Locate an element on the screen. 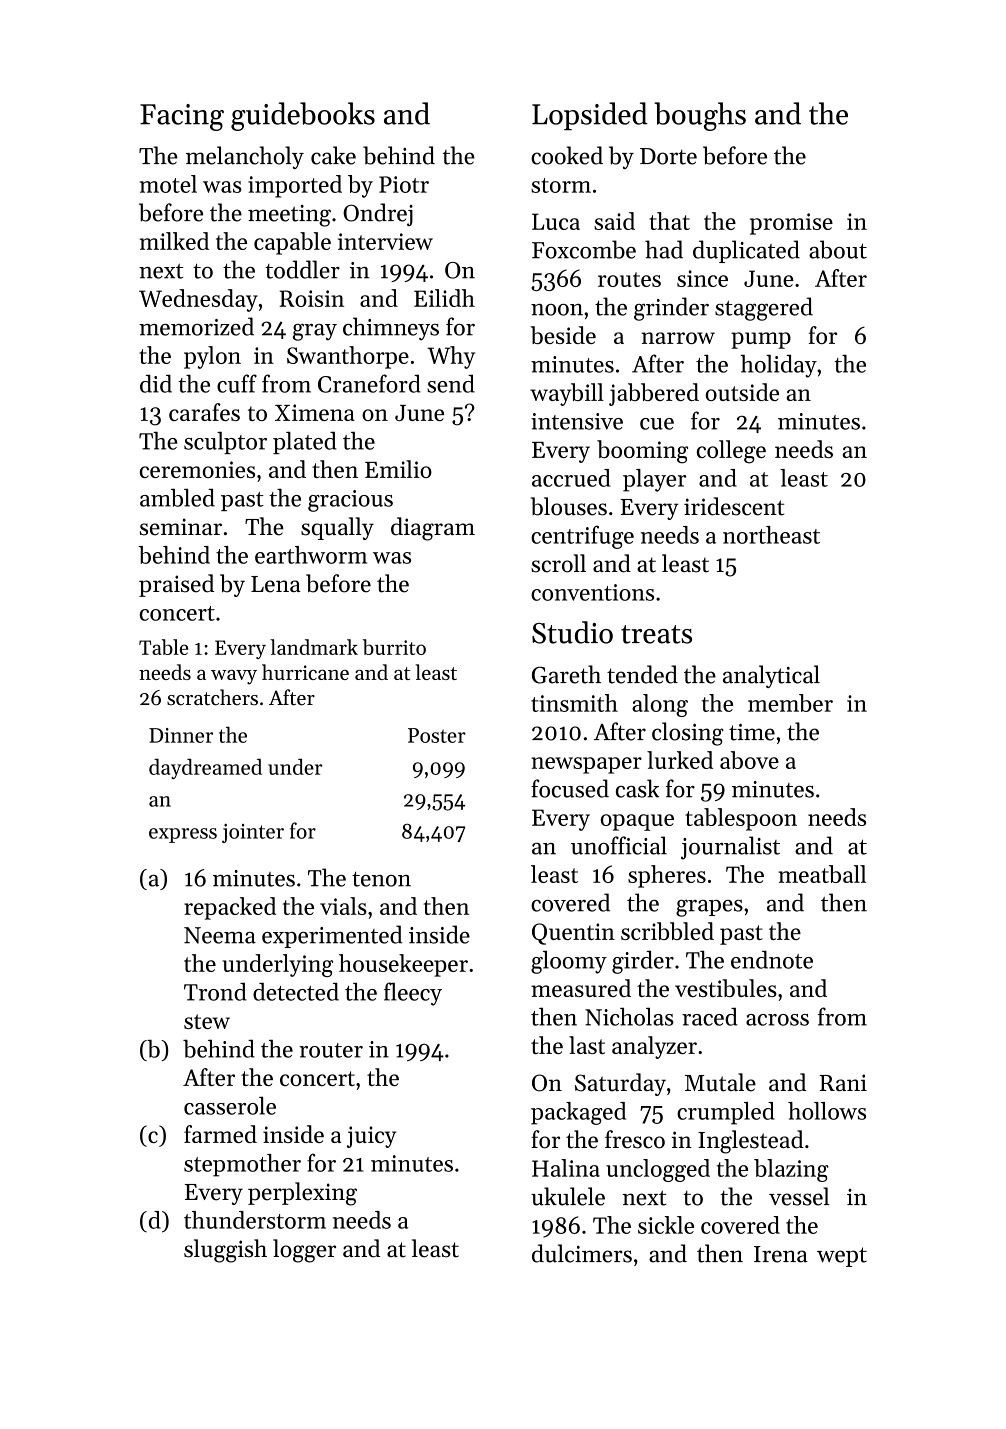 The image size is (1006, 1429). had is located at coordinates (664, 249).
